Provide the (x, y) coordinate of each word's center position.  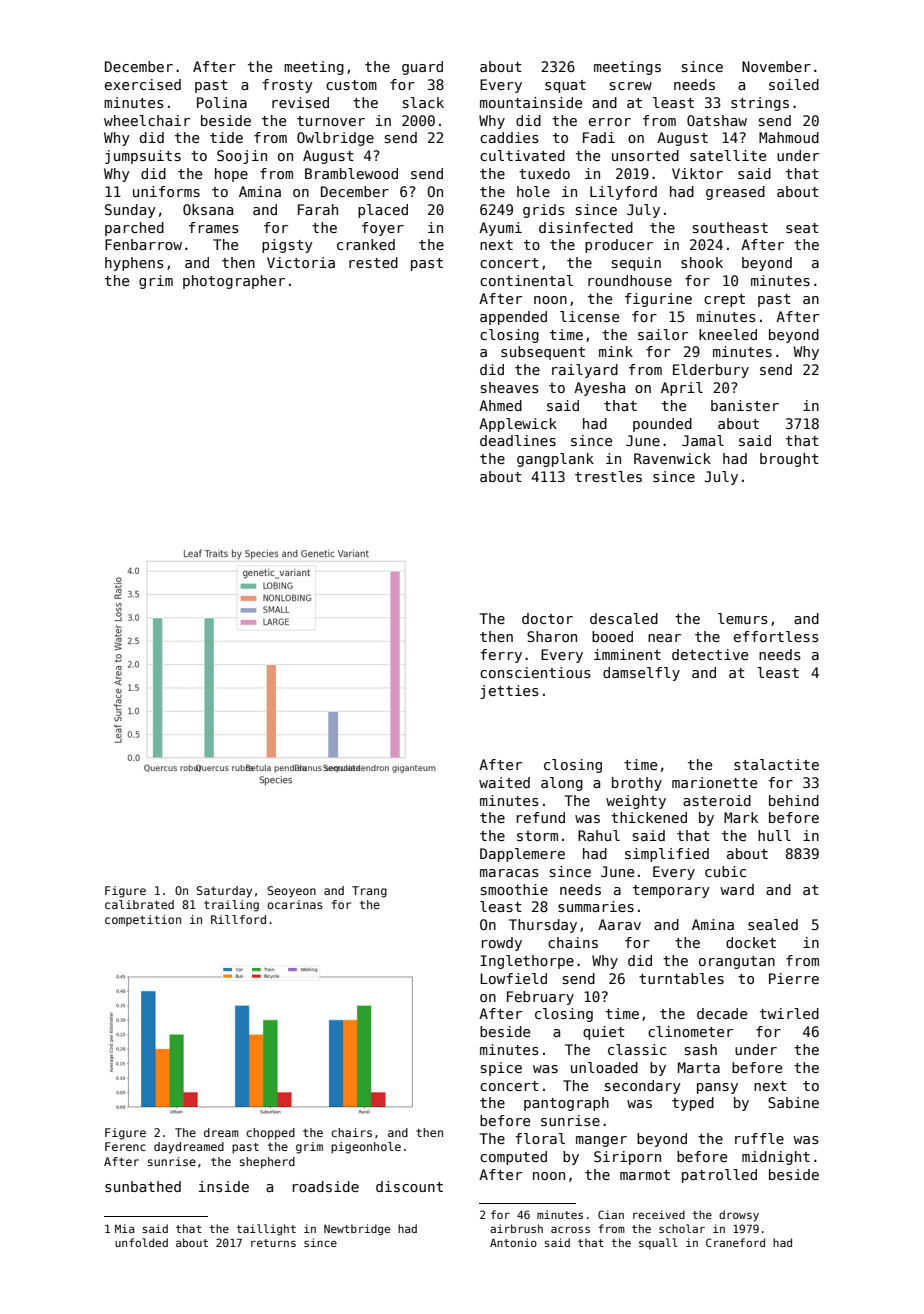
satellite (728, 155)
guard (422, 68)
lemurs (743, 618)
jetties (509, 692)
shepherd (267, 1163)
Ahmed (500, 405)
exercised (143, 84)
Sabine (793, 1102)
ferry (501, 656)
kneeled (728, 334)
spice (501, 1069)
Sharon (552, 636)
